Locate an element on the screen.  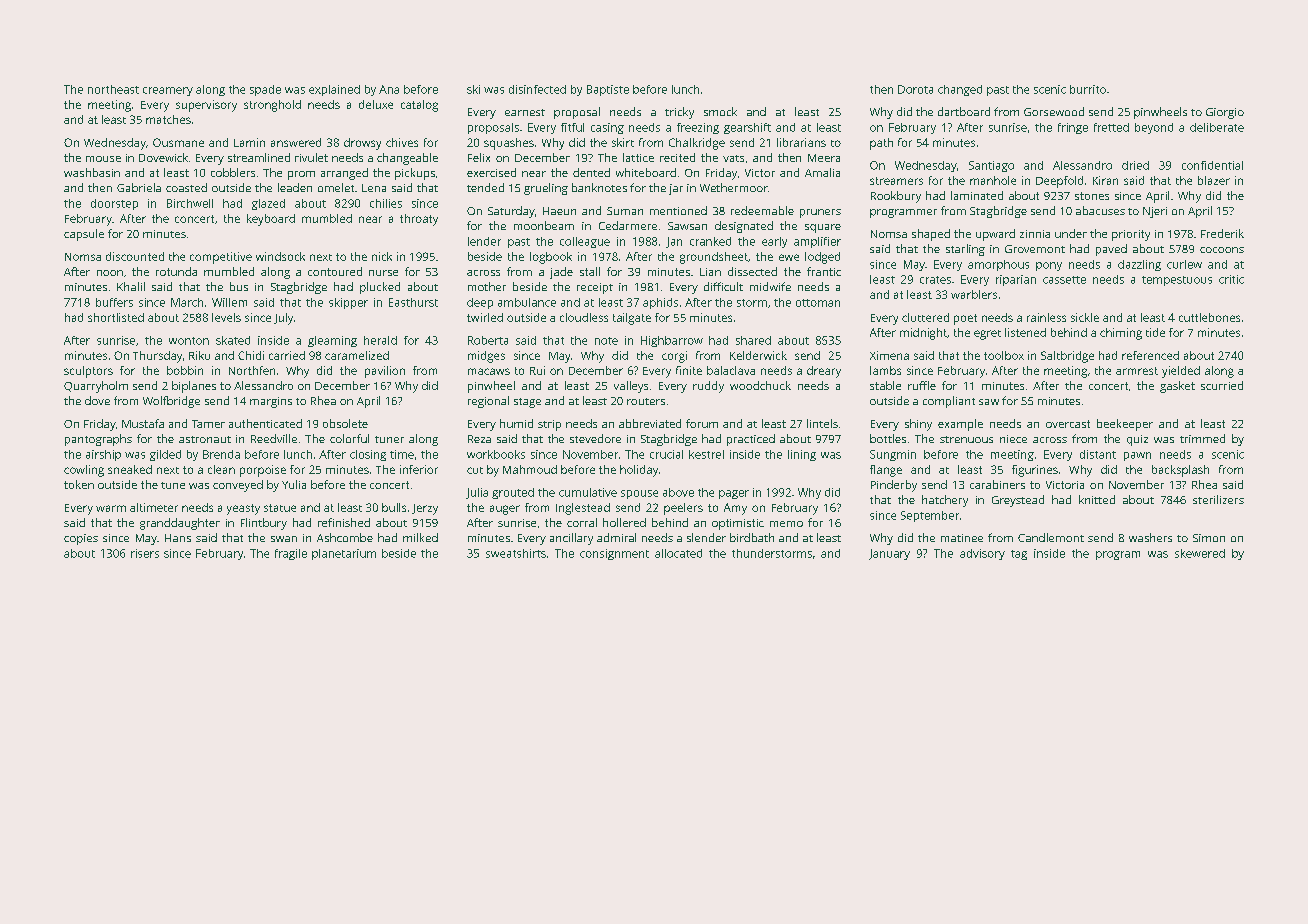
Riku is located at coordinates (199, 355).
